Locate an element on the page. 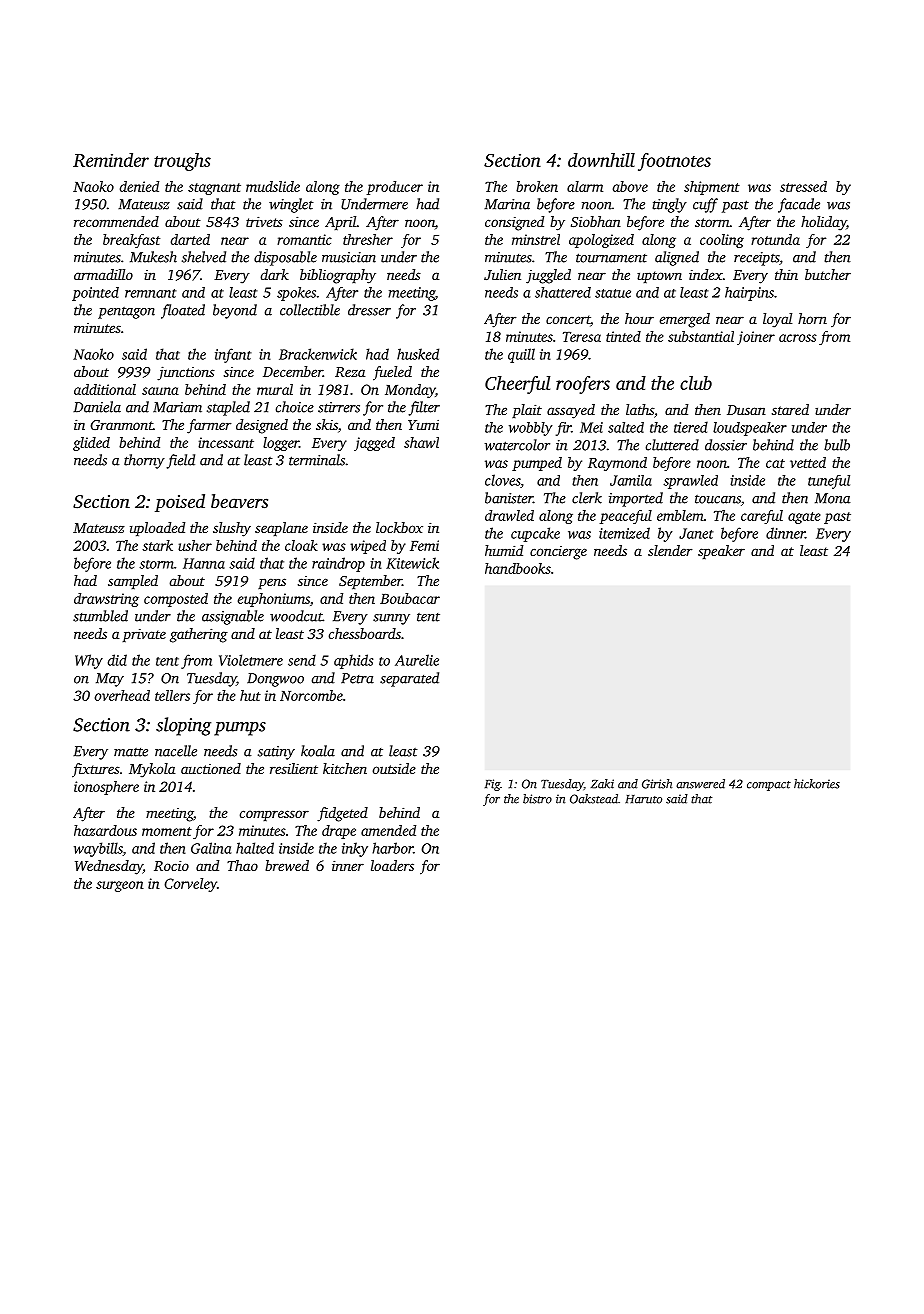 The image size is (924, 1314). downhill is located at coordinates (601, 160).
